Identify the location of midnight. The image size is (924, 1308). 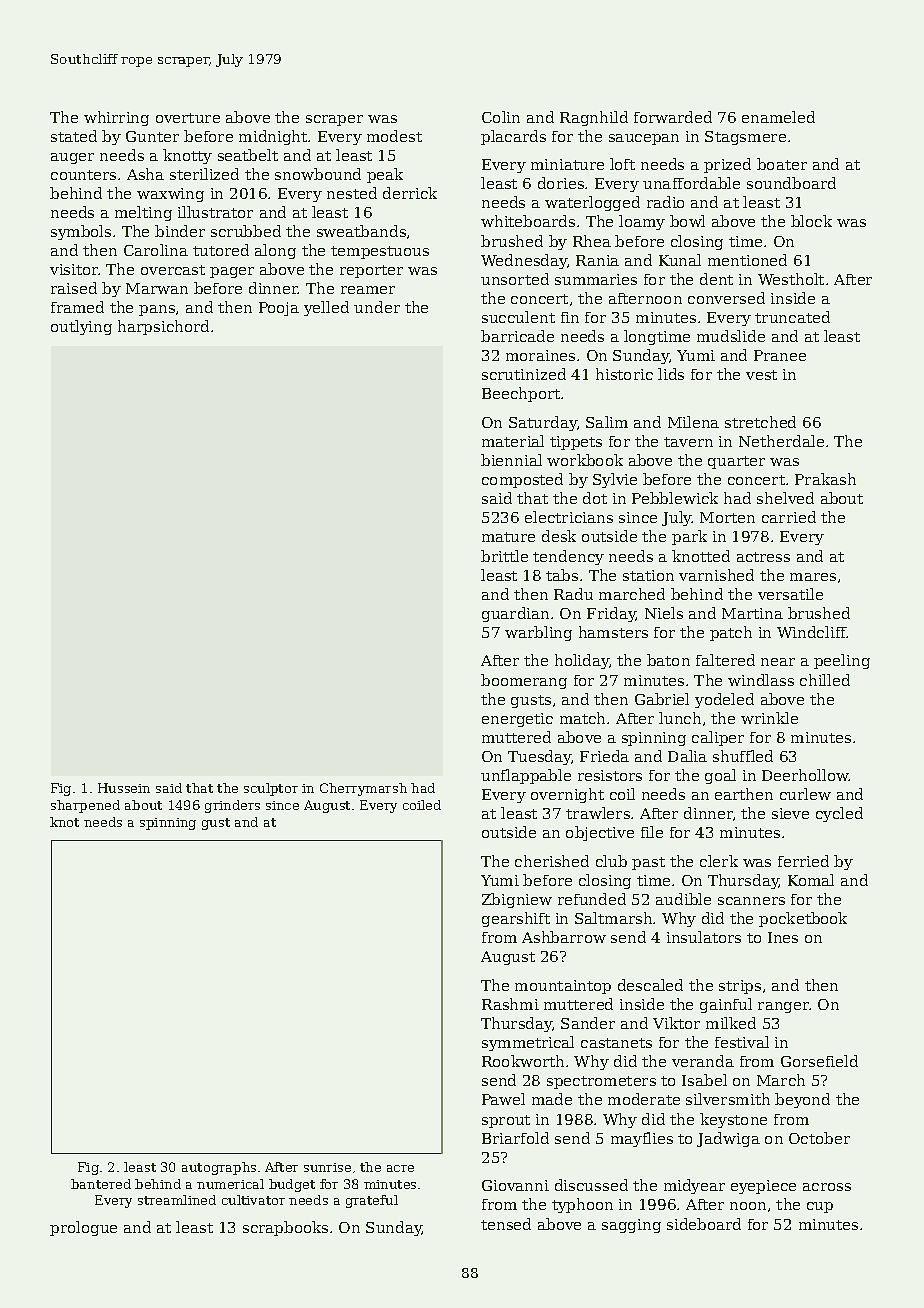
(273, 137).
